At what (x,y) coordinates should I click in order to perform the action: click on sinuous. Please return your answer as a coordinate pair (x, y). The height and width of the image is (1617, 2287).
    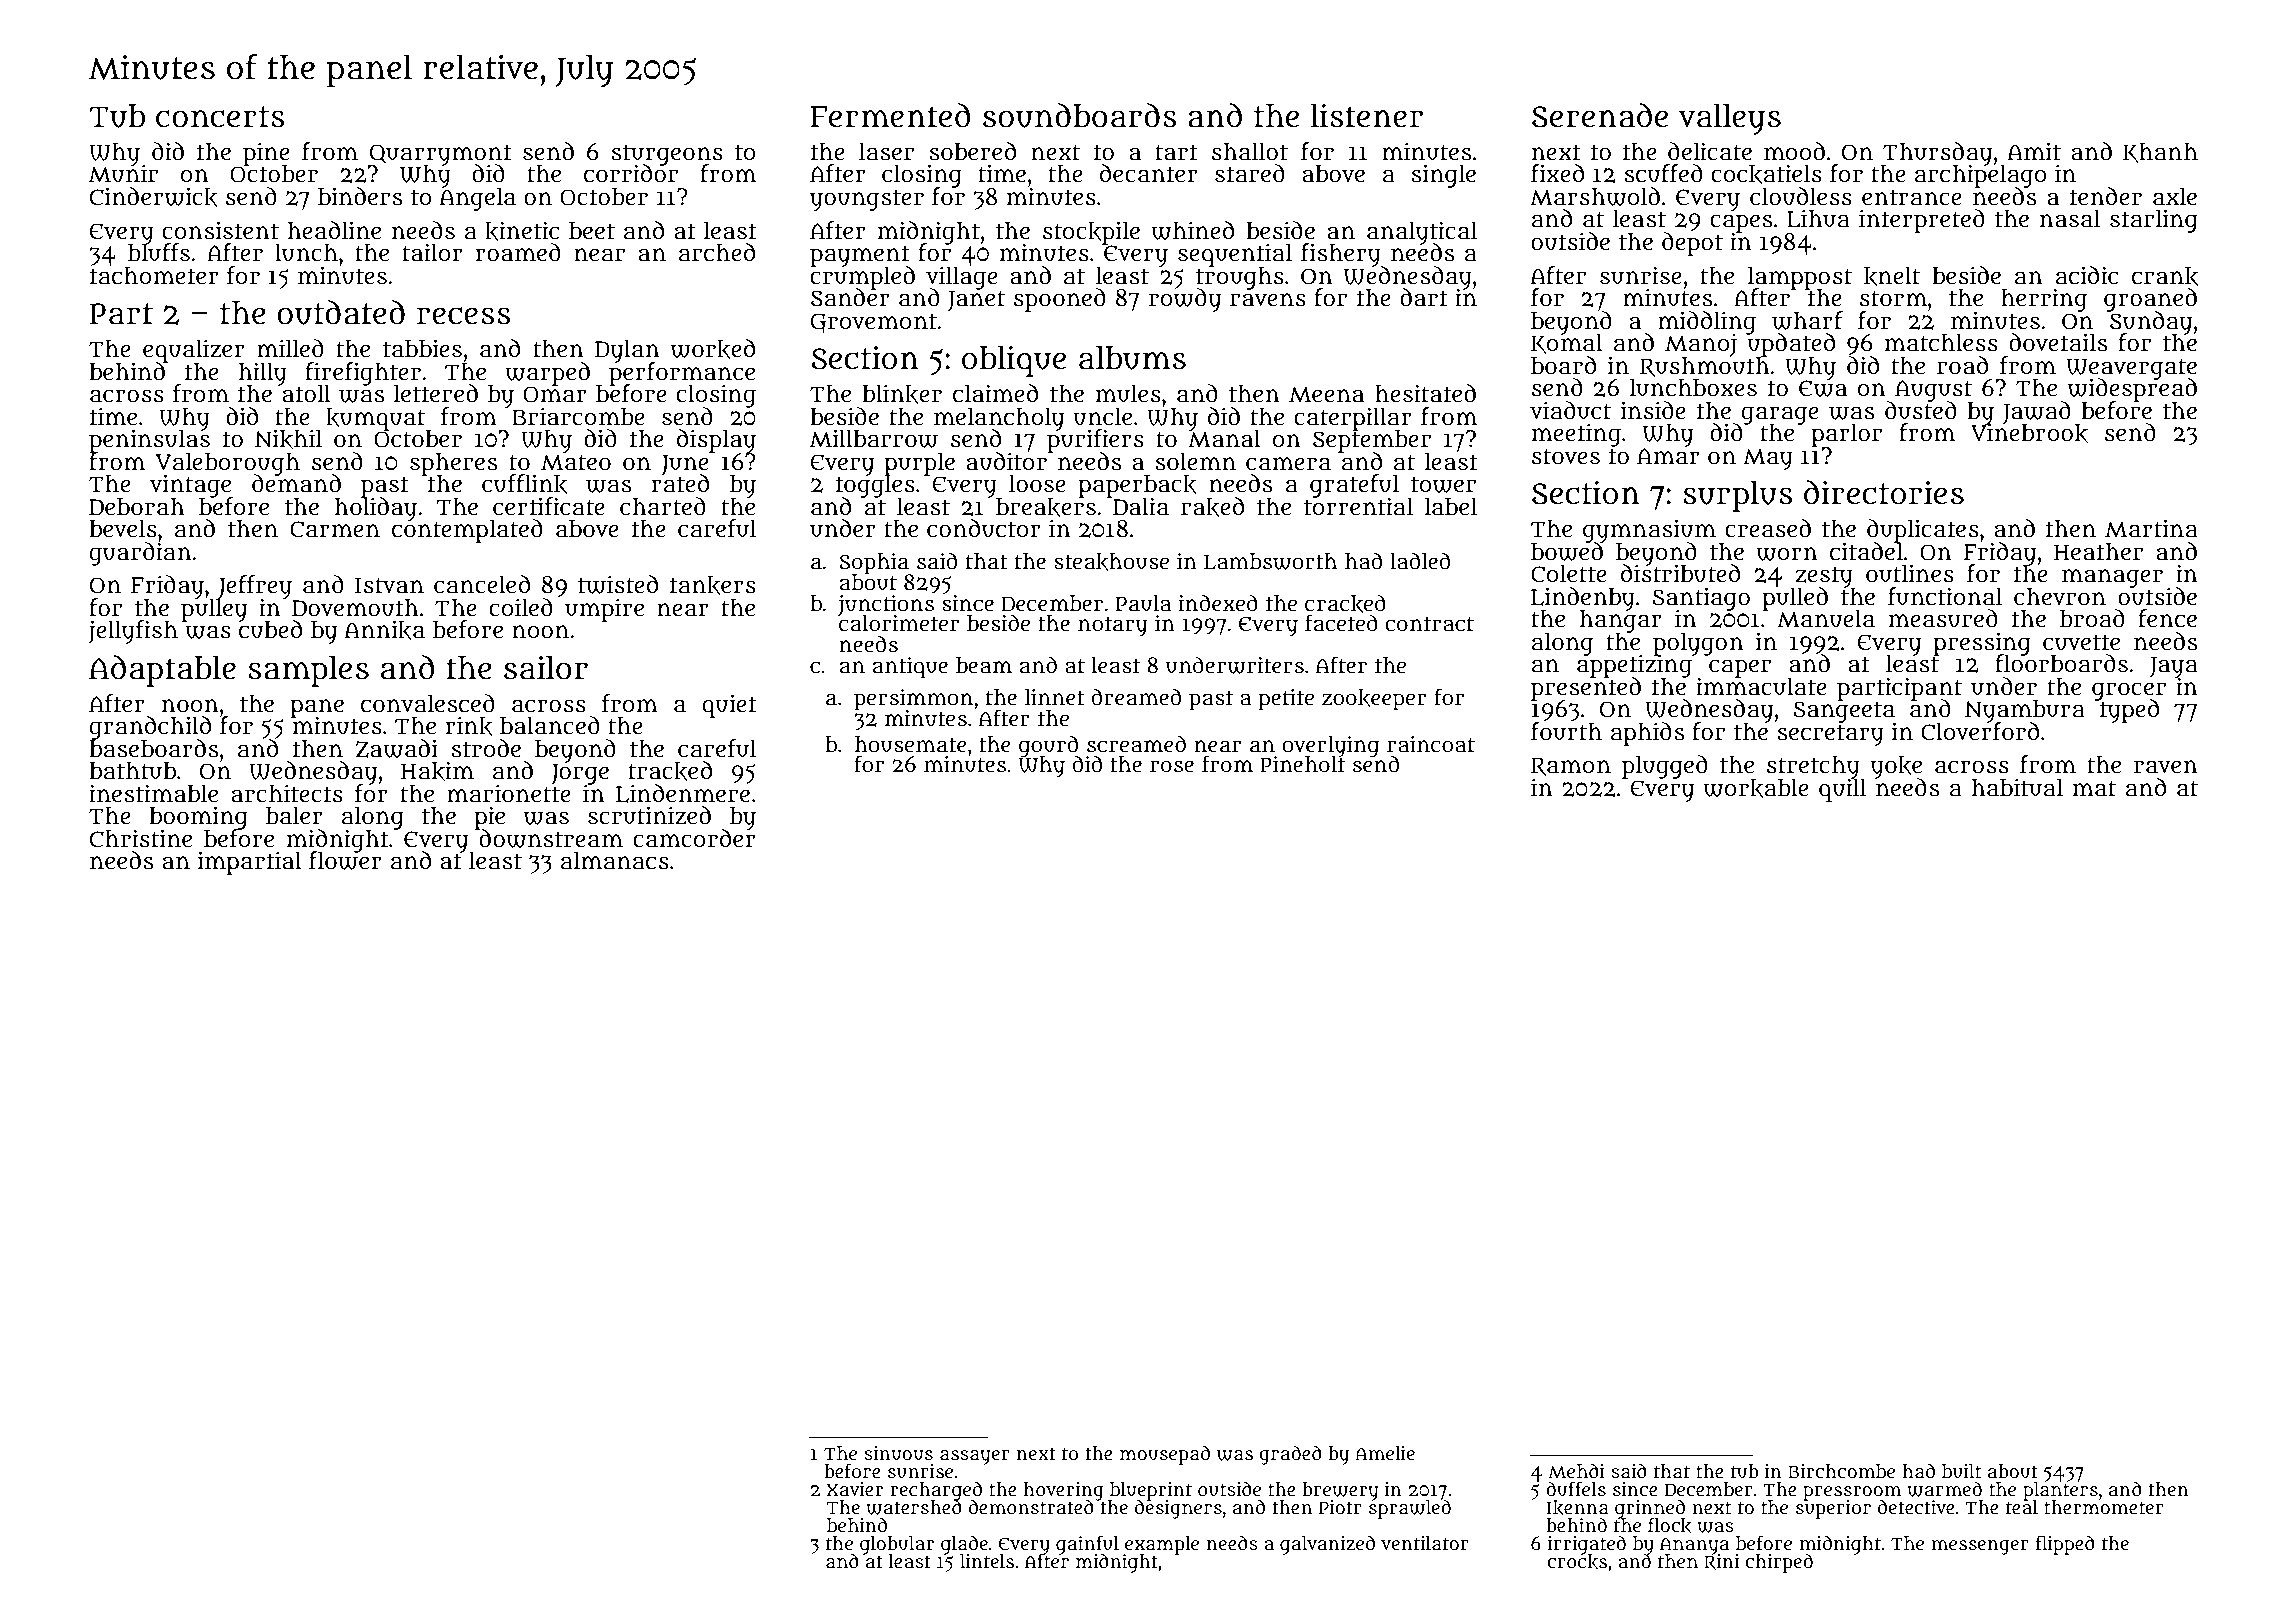
    Looking at the image, I should click on (898, 1453).
